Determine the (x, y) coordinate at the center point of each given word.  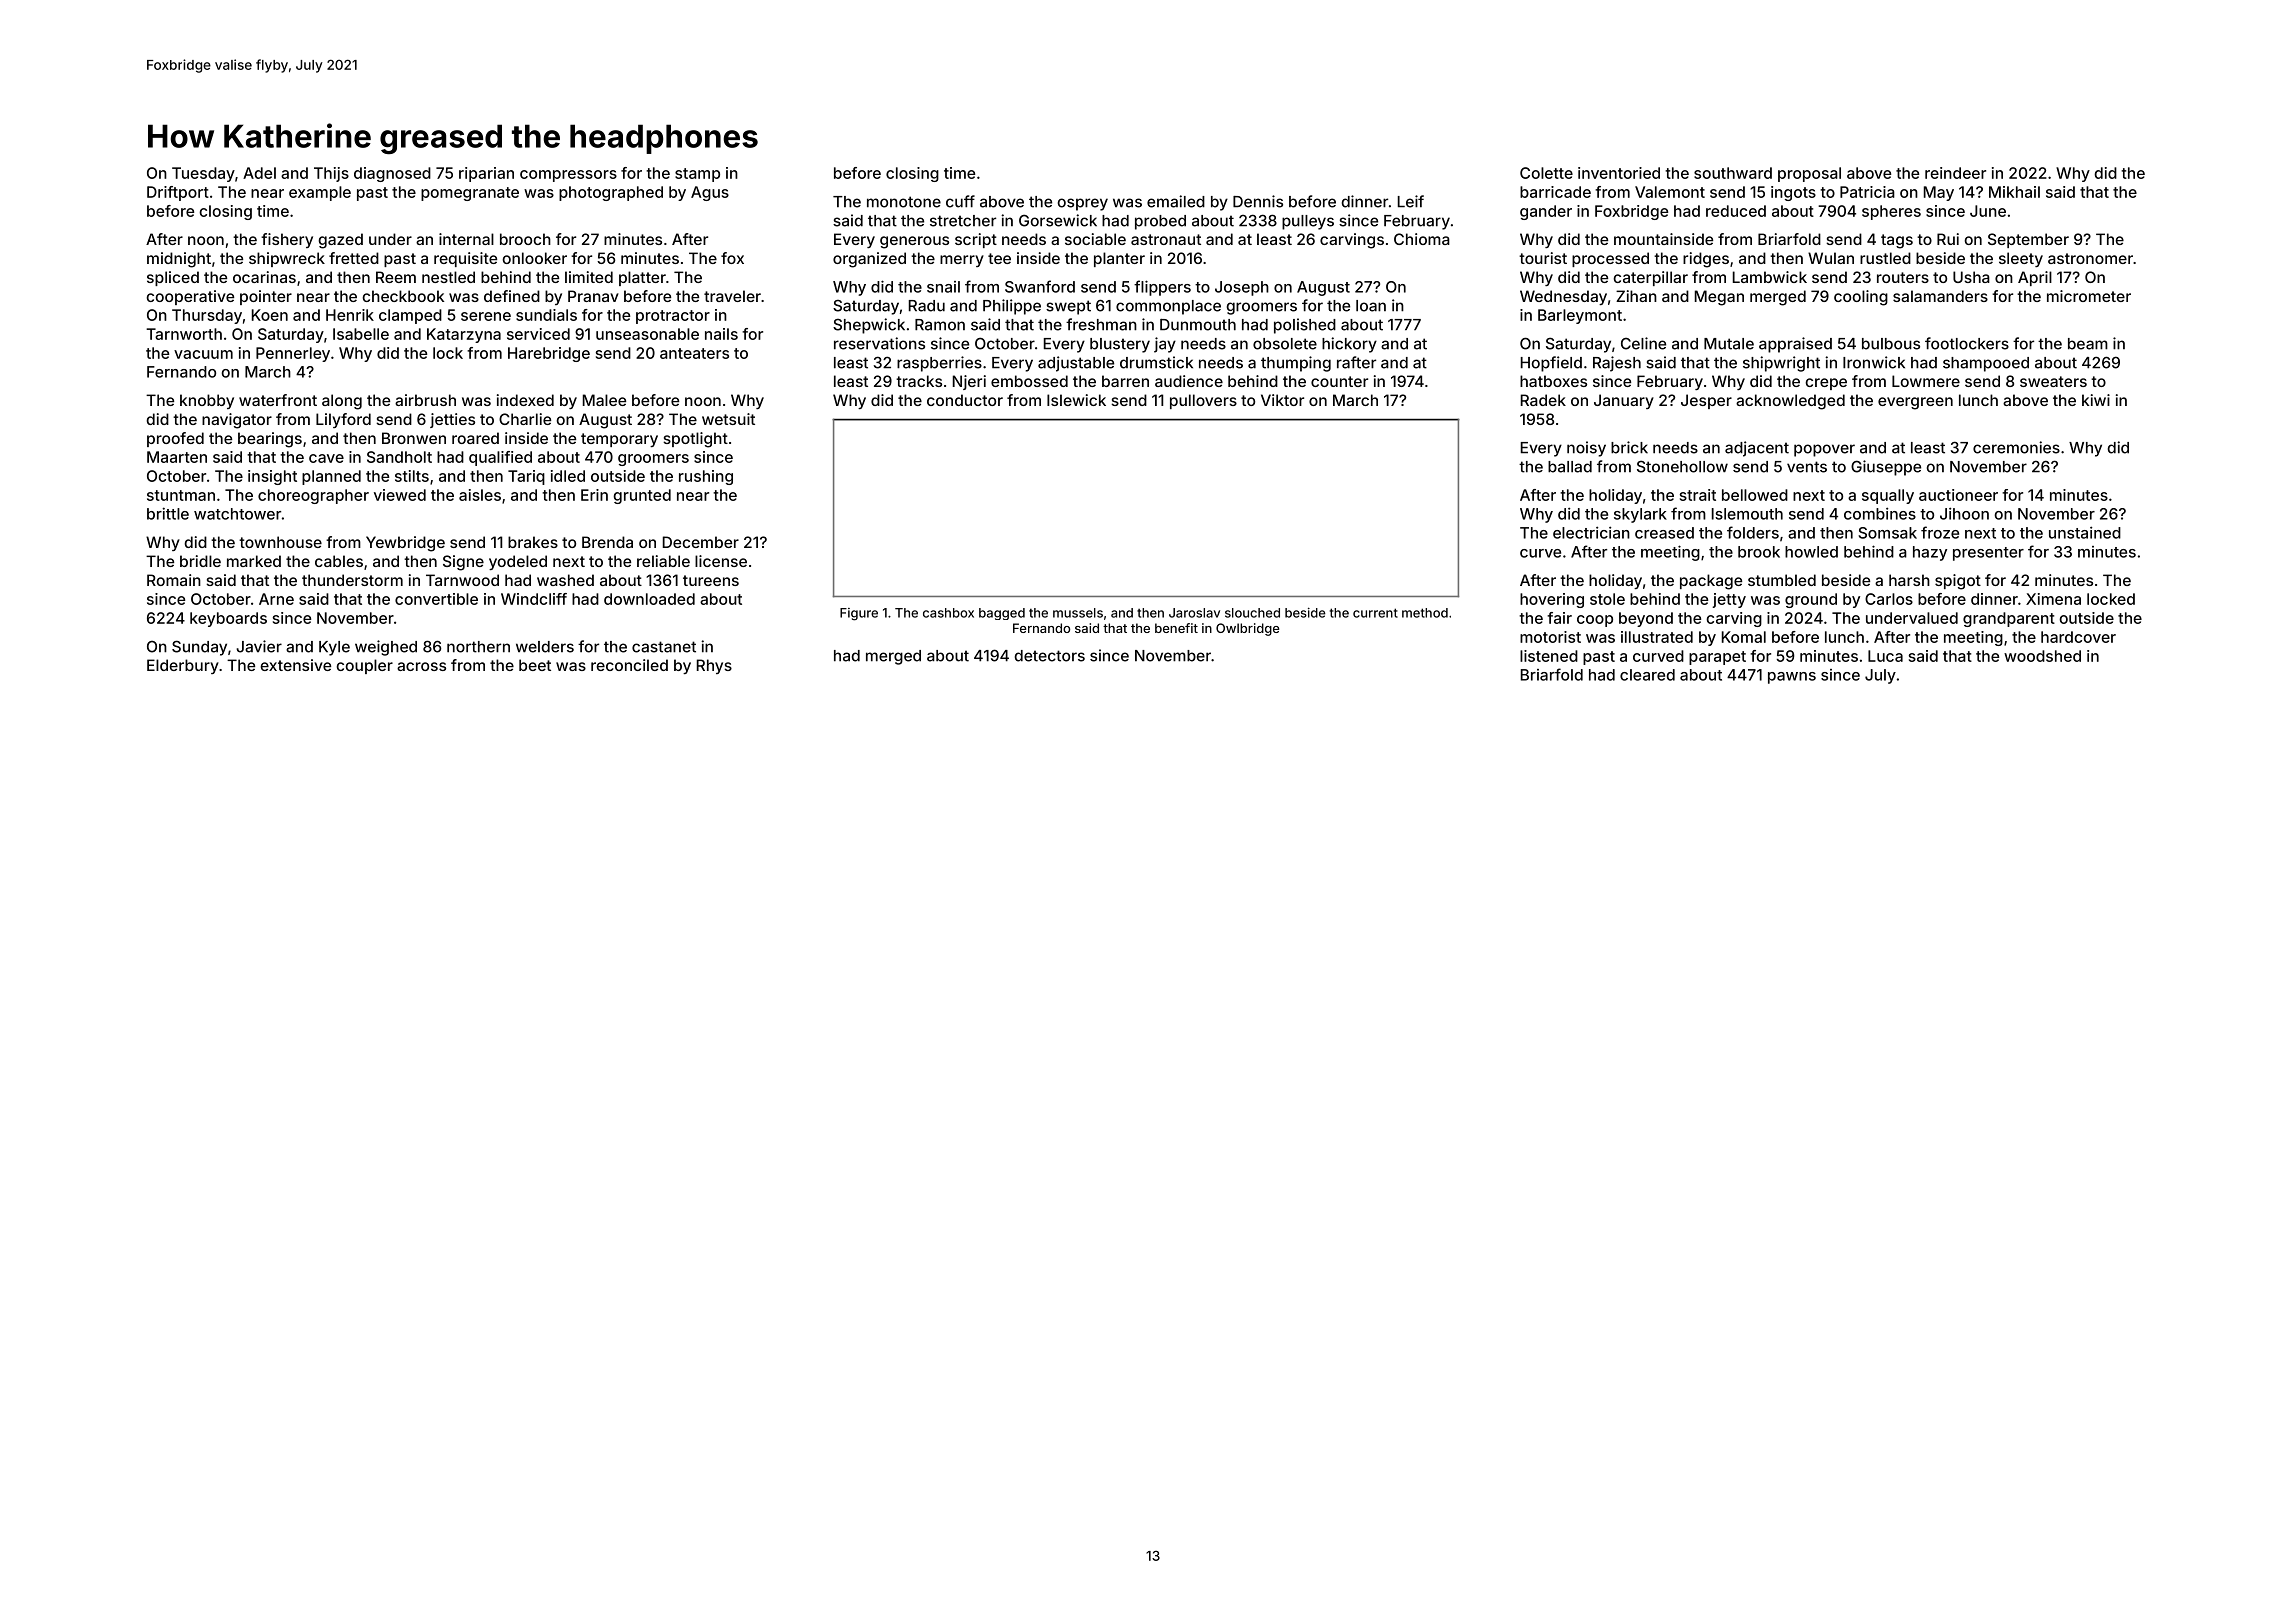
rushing (706, 477)
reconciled (629, 665)
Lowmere (1926, 381)
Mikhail (2014, 192)
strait (1698, 495)
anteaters (694, 353)
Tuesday (203, 174)
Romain (174, 580)
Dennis (1258, 201)
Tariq (526, 477)
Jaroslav (1194, 613)
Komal (1744, 637)
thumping (1296, 364)
